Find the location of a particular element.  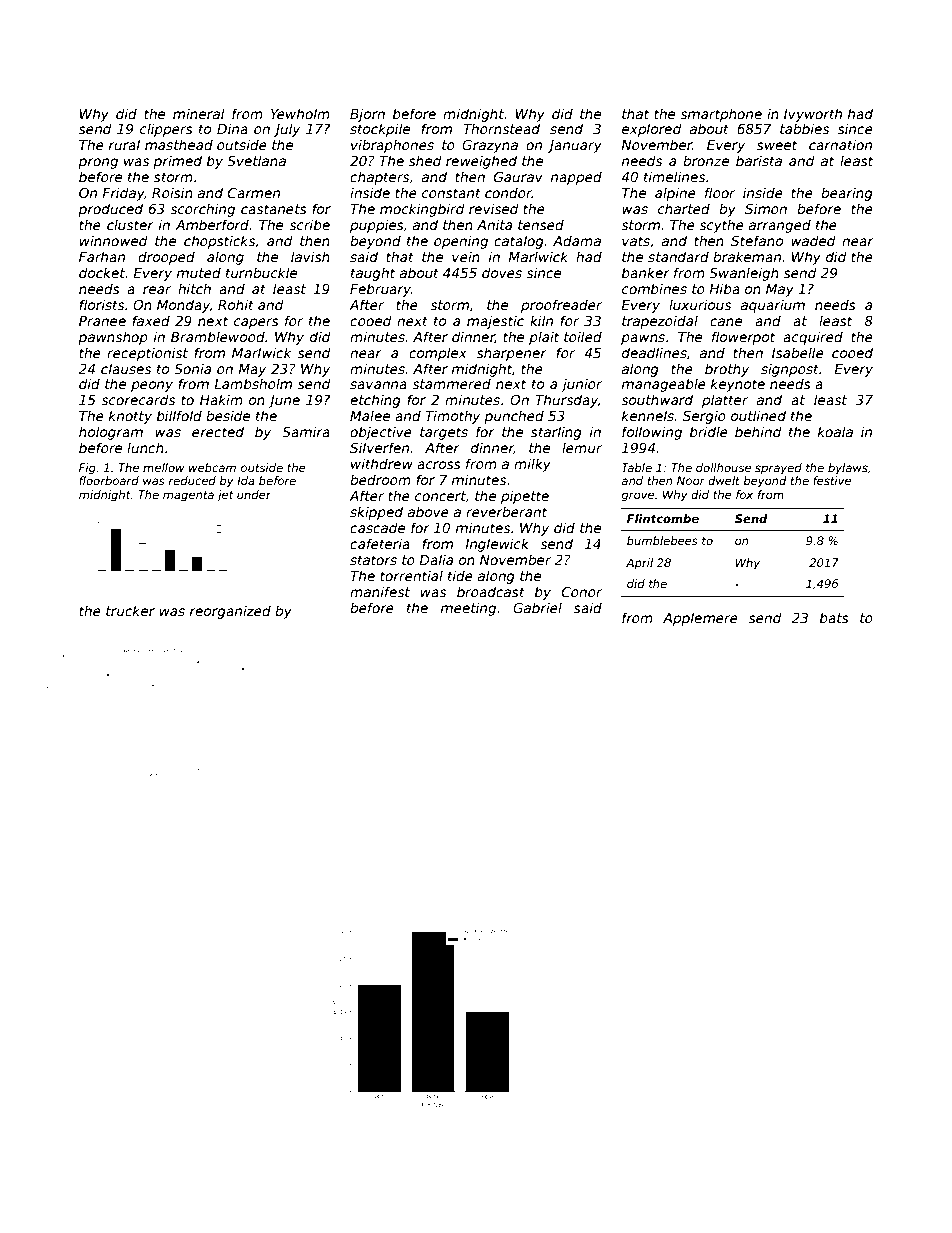

smartphone is located at coordinates (721, 115).
